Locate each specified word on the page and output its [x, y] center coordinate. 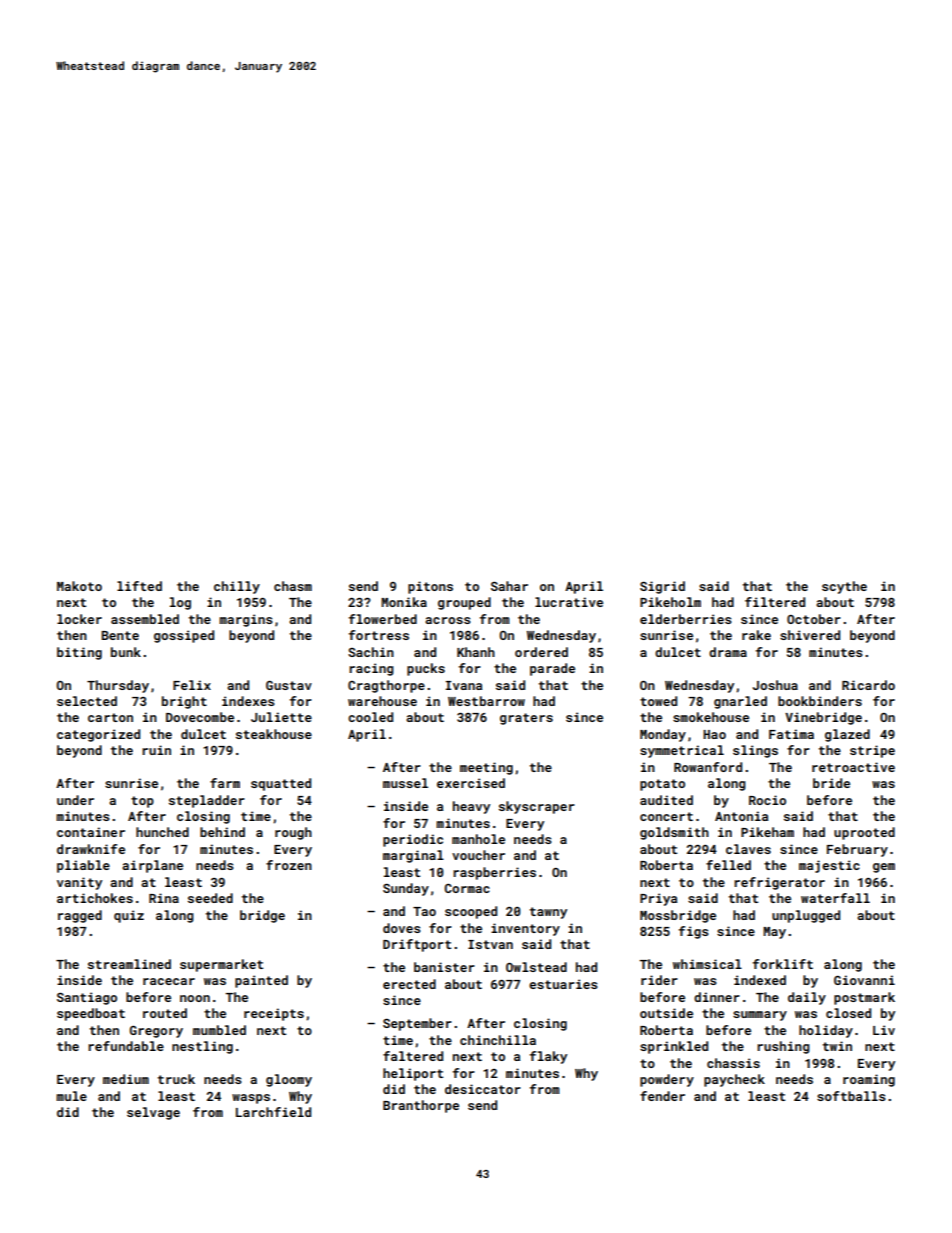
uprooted [864, 833]
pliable [83, 866]
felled [728, 865]
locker [79, 619]
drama [728, 652]
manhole [478, 839]
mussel [405, 783]
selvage [153, 1113]
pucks [426, 669]
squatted [281, 784]
